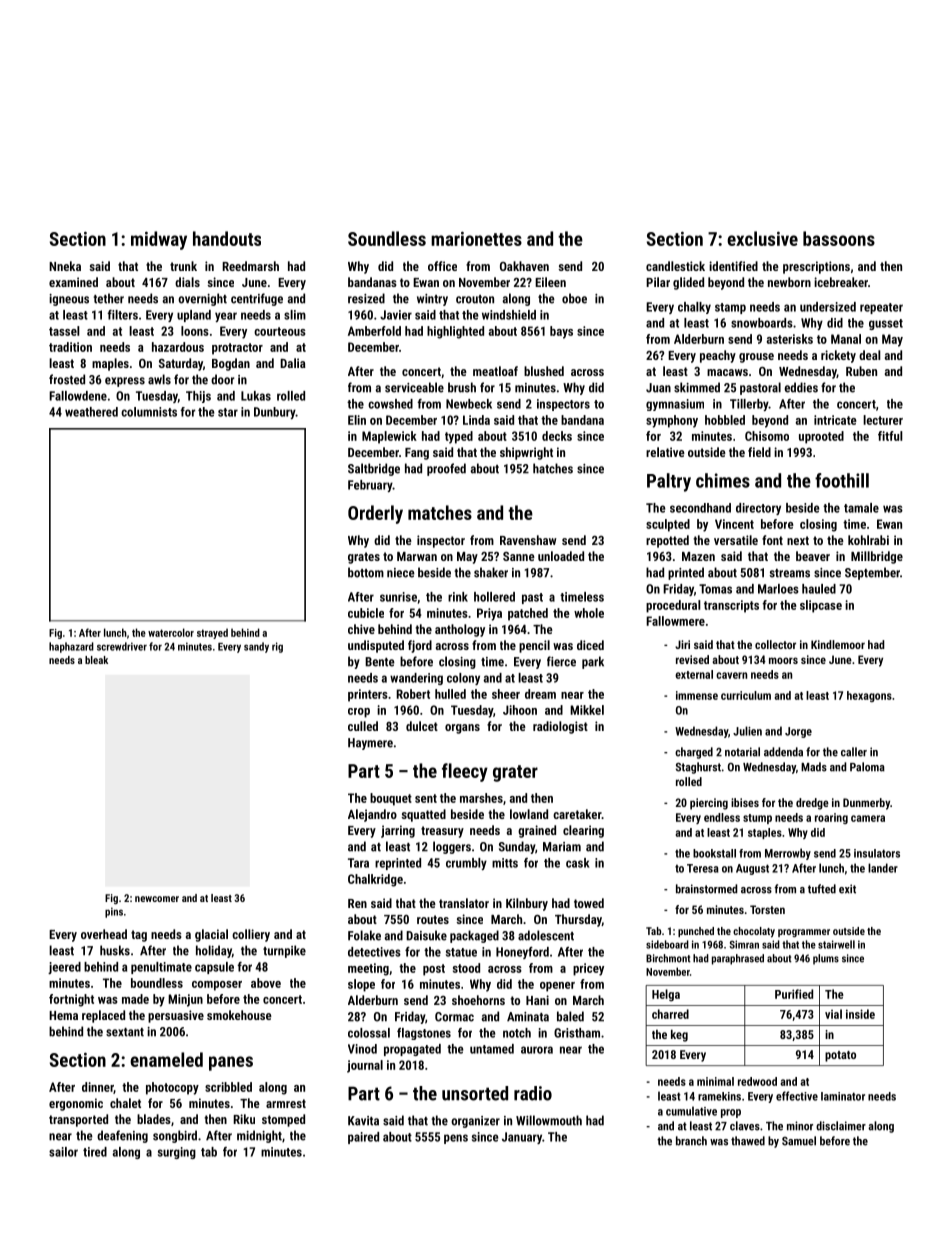 The width and height of the image is (952, 1233). I want to click on above, so click(266, 983).
